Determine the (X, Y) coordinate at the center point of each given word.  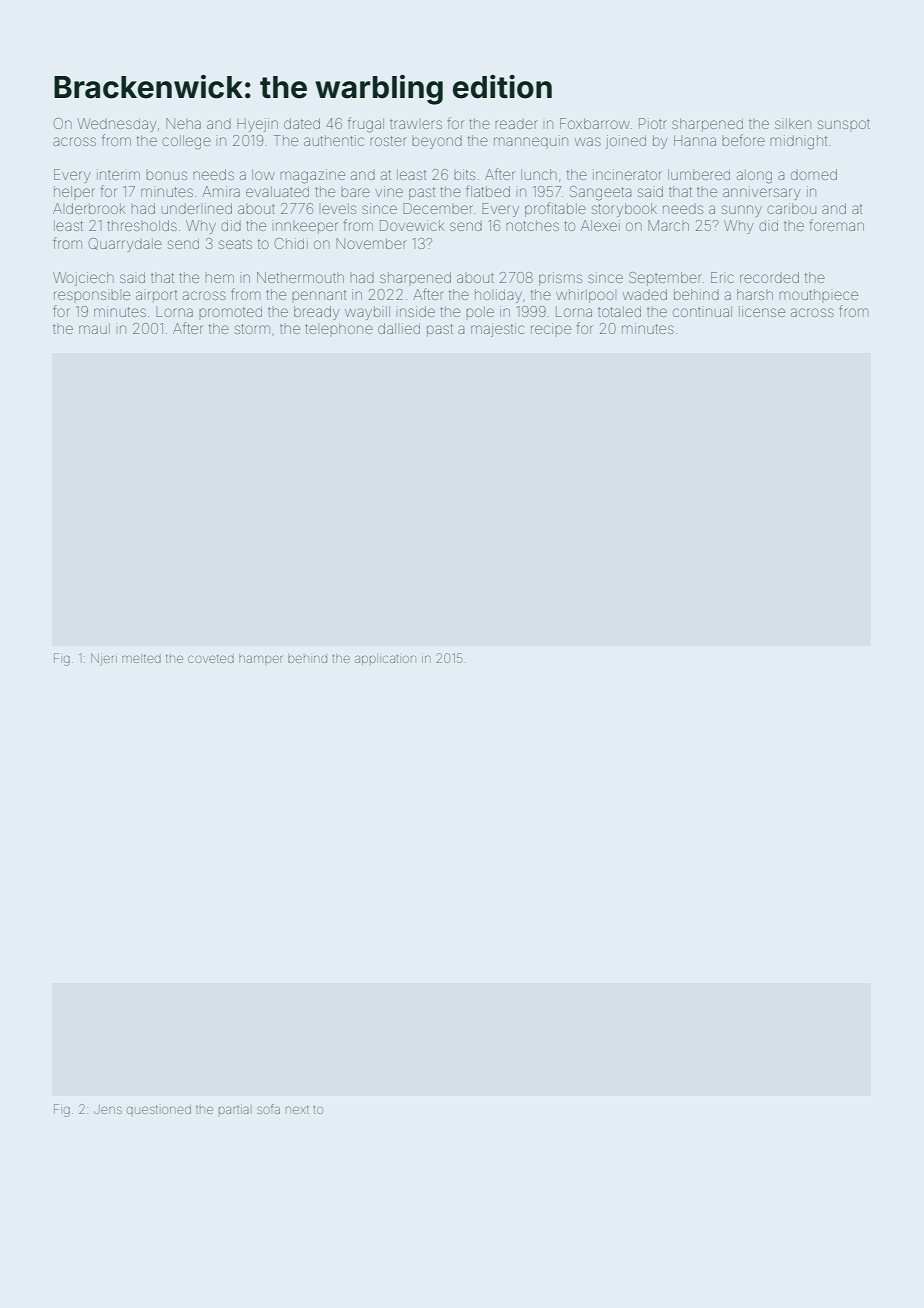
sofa (268, 1109)
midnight (798, 142)
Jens (108, 1110)
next (297, 1109)
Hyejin (257, 125)
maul (94, 328)
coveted (211, 658)
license (762, 311)
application (385, 659)
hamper (260, 659)
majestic (497, 330)
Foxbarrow (595, 123)
